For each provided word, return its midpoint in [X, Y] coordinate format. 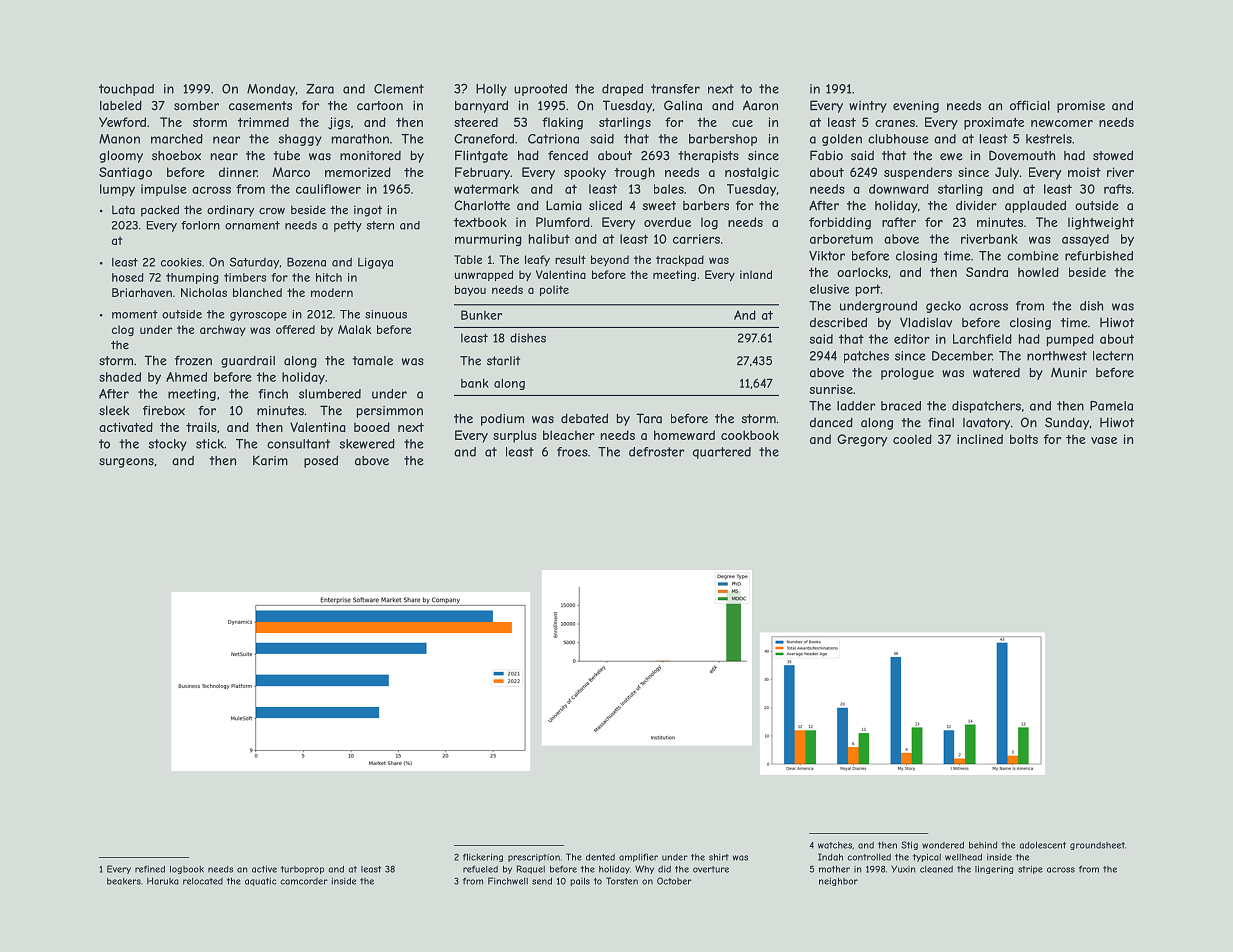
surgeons [126, 463]
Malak [354, 329]
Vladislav [926, 322]
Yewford [122, 122]
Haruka [163, 881]
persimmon [390, 412]
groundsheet [1097, 845]
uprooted [540, 90]
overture [711, 869]
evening [916, 107]
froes [572, 452]
